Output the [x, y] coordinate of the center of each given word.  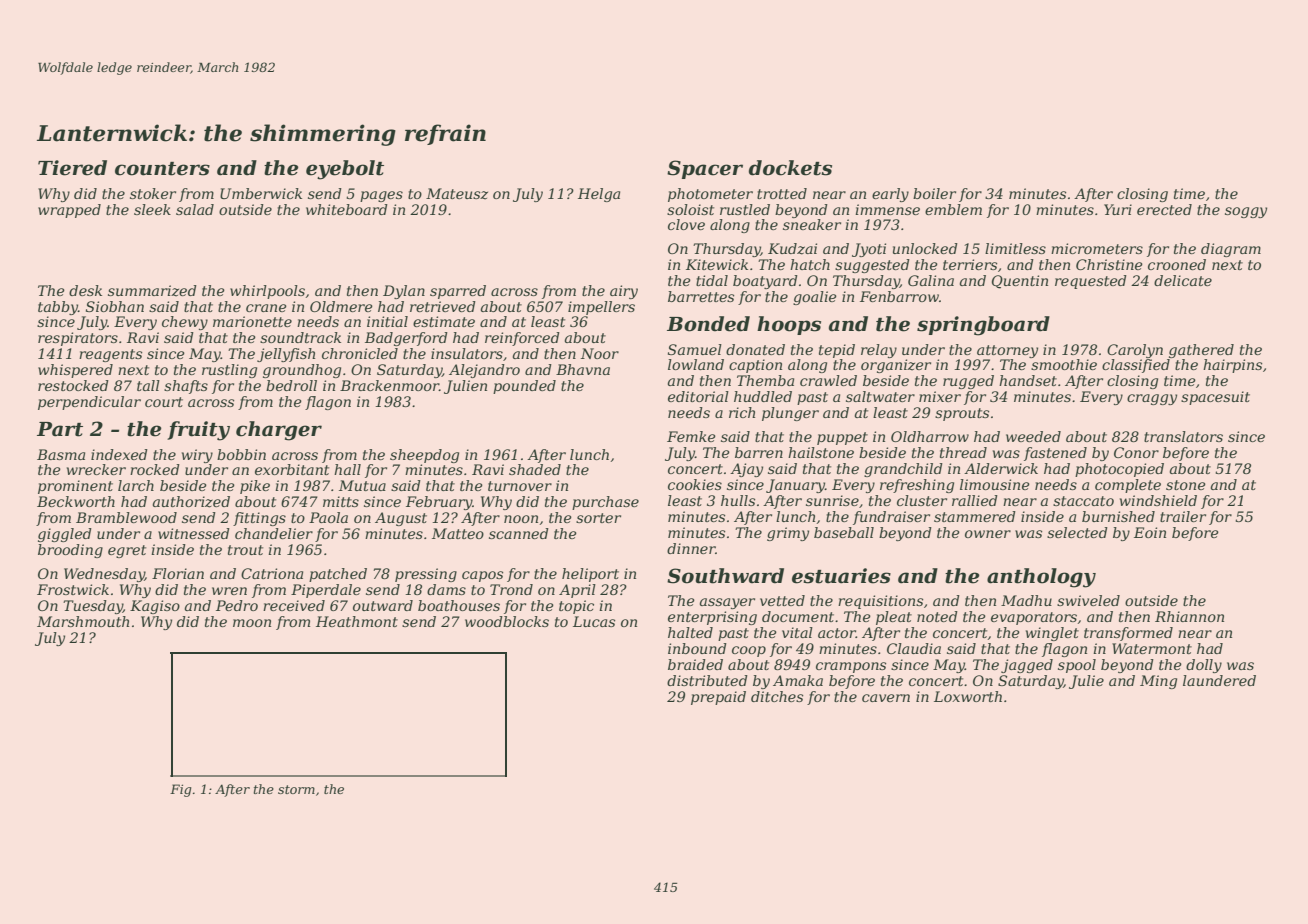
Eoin [1150, 532]
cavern [886, 698]
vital [797, 632]
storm [296, 789]
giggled [65, 535]
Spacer [705, 169]
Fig [180, 790]
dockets [790, 168]
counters [162, 169]
